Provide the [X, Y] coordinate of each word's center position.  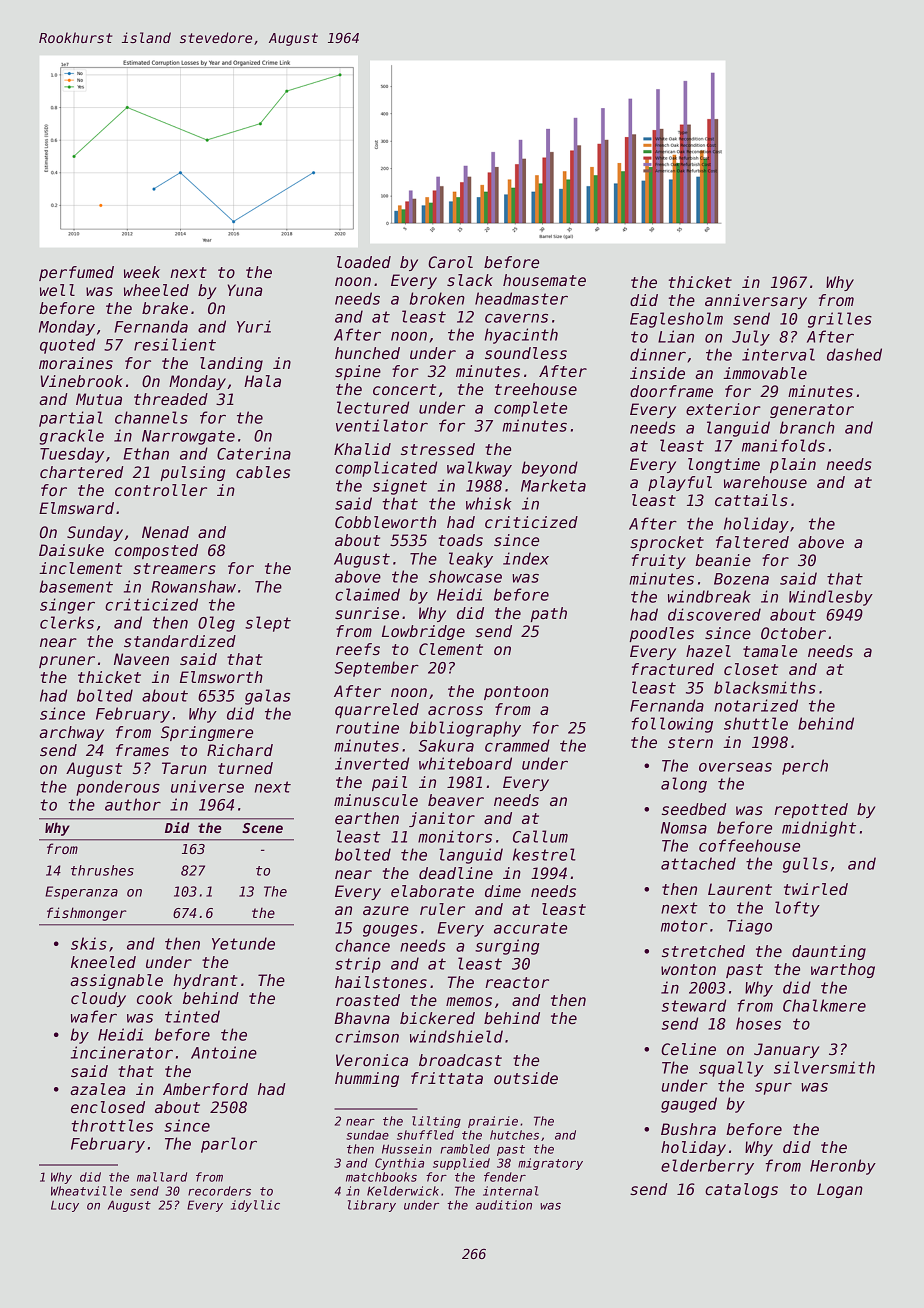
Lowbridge [423, 632]
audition [504, 1205]
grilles [840, 320]
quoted [67, 346]
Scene [262, 828]
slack [470, 280]
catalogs [741, 1190]
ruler [442, 909]
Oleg [216, 624]
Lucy [65, 1206]
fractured [673, 669]
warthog [843, 970]
